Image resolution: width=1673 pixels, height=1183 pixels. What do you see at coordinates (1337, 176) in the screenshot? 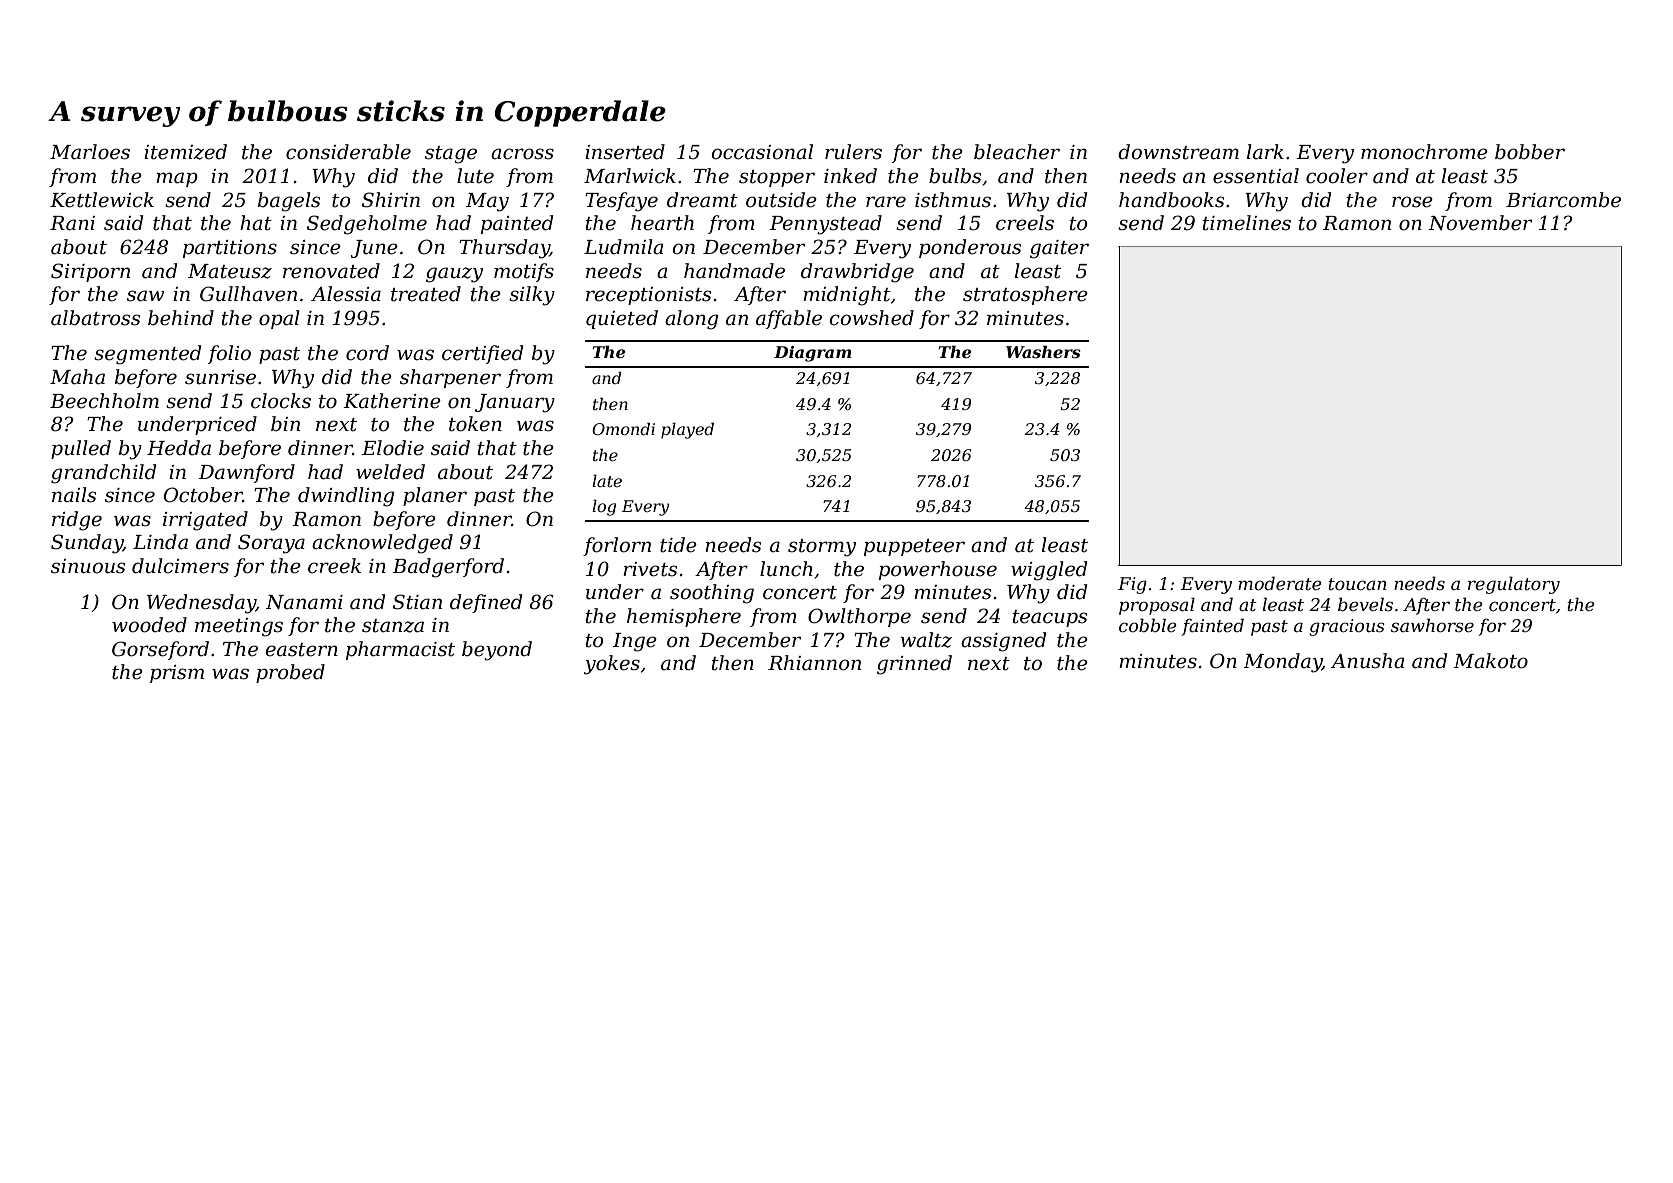
I see `cooler` at bounding box center [1337, 176].
